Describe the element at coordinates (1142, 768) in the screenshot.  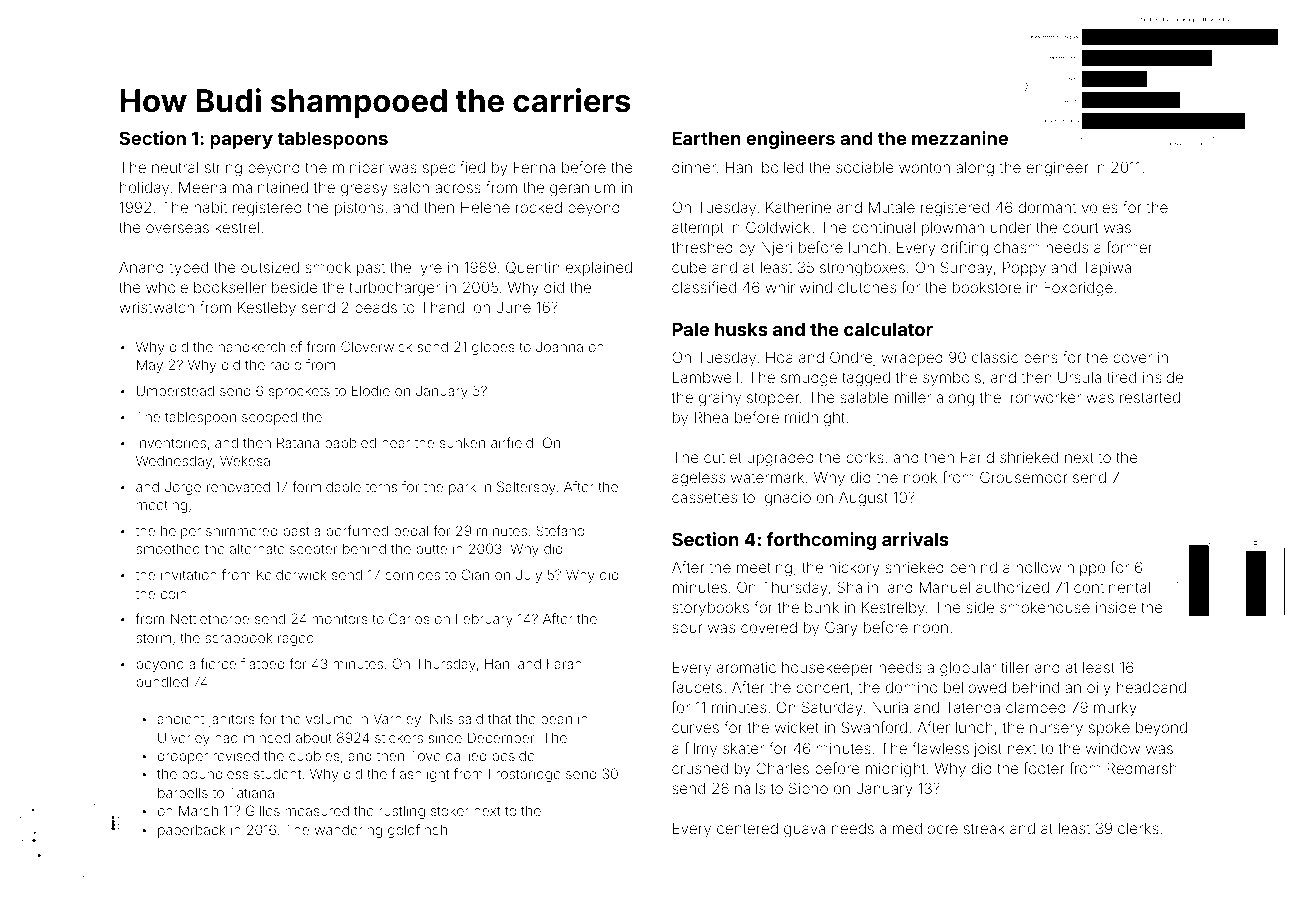
I see `Redmarsh` at that location.
